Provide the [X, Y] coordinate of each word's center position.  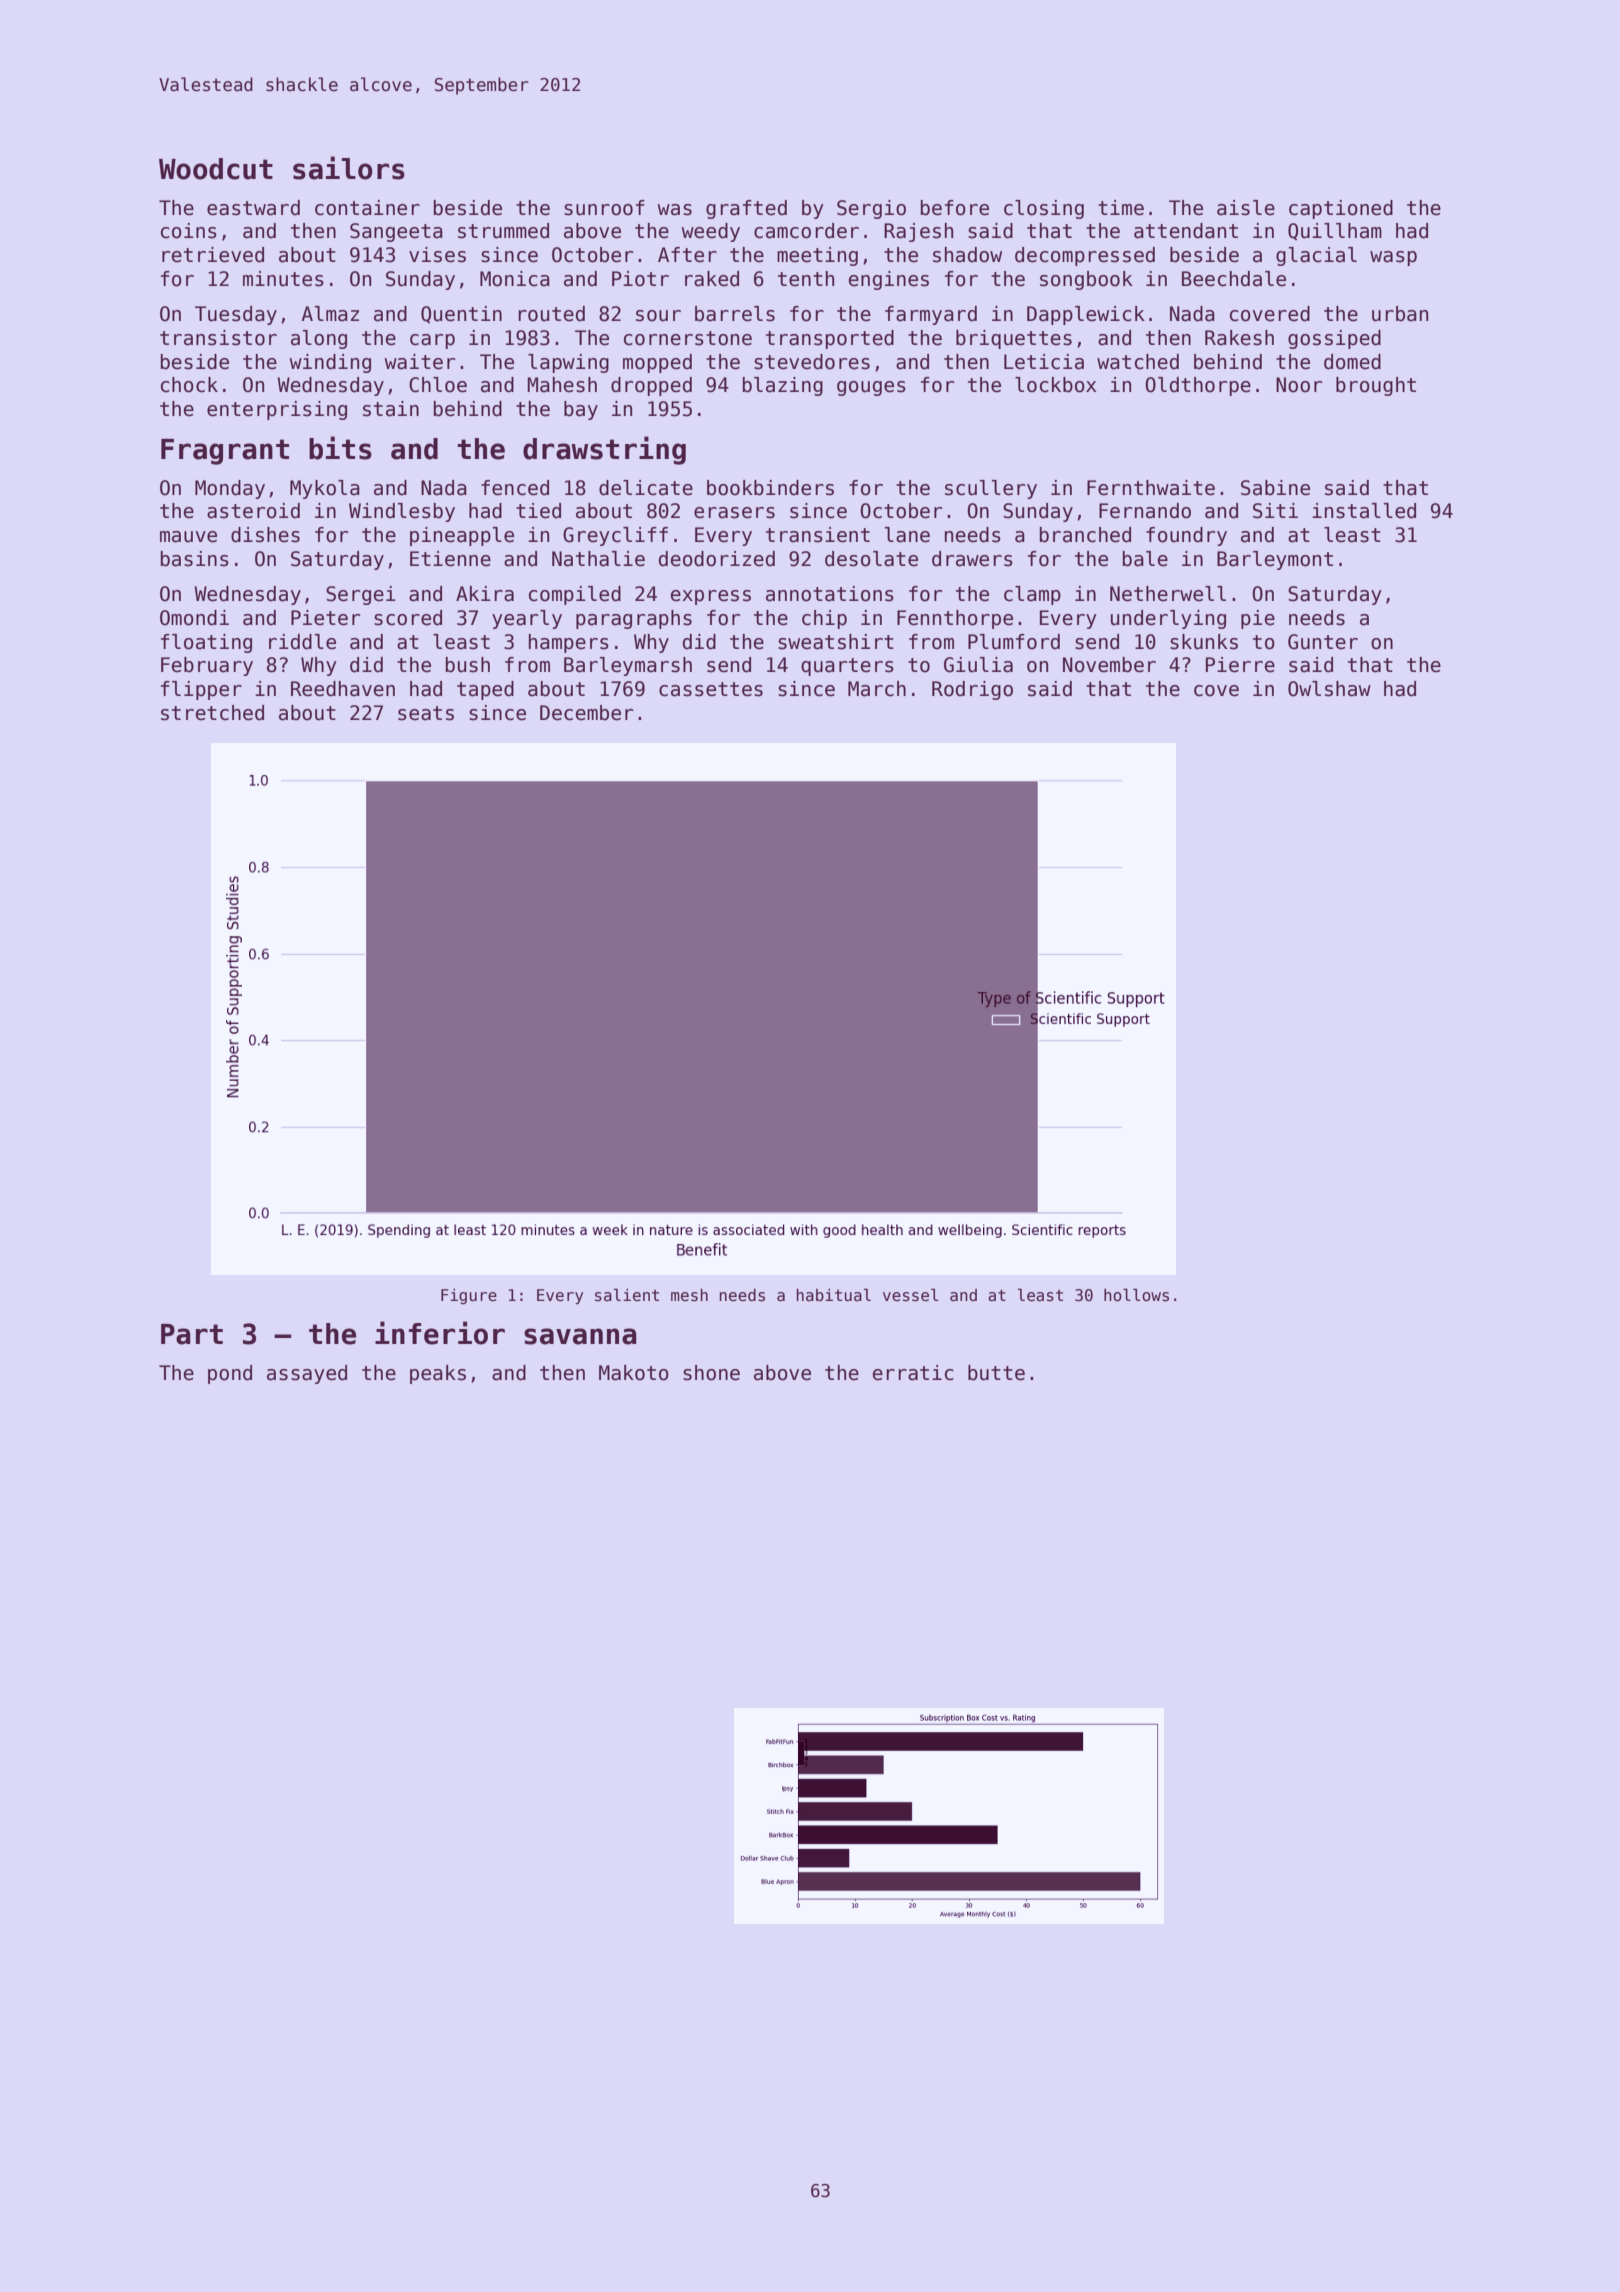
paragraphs [634, 619]
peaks [438, 1374]
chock [189, 385]
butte [996, 1373]
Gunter [1323, 642]
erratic [913, 1373]
